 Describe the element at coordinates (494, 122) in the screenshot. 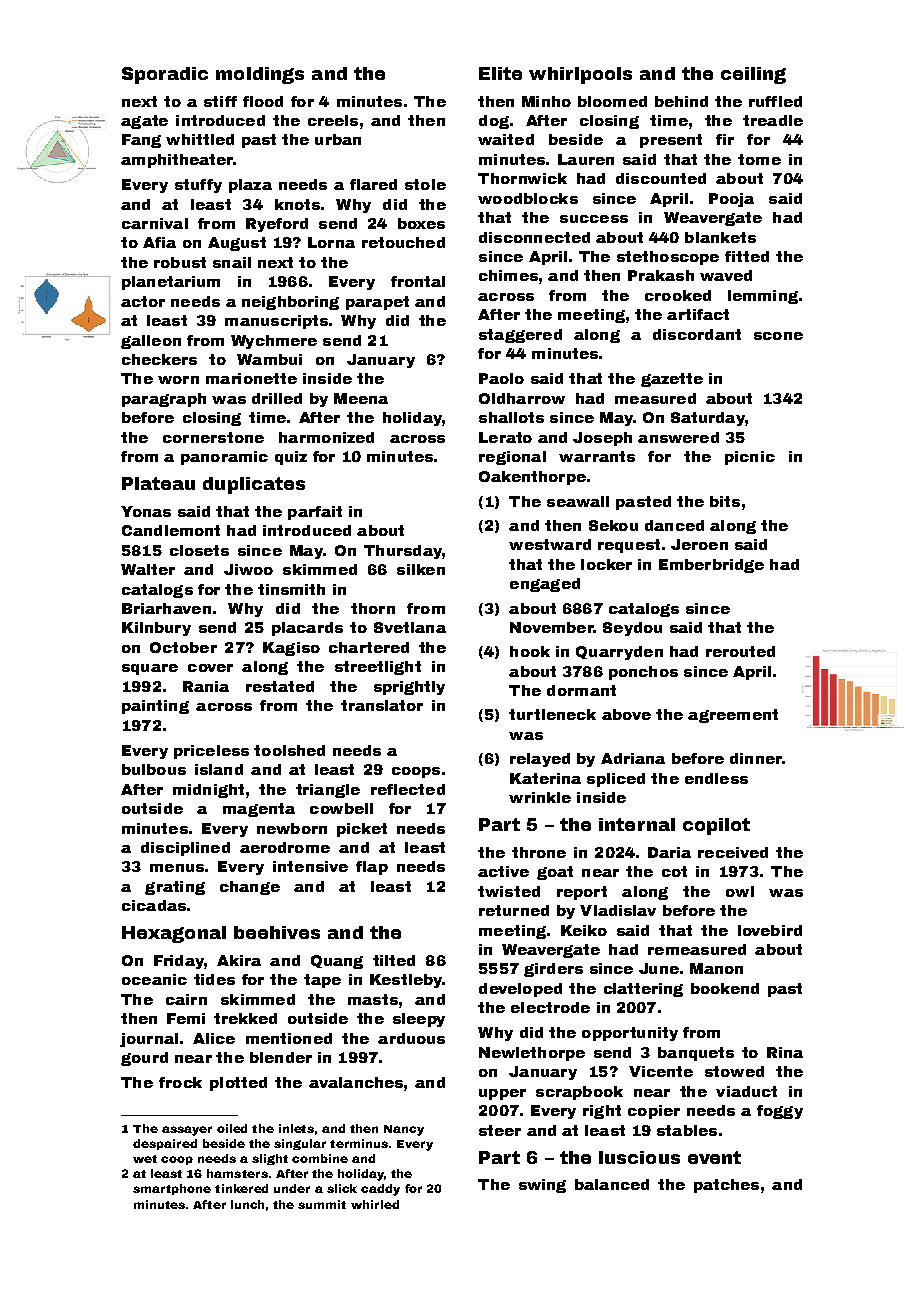

I see `dog` at that location.
